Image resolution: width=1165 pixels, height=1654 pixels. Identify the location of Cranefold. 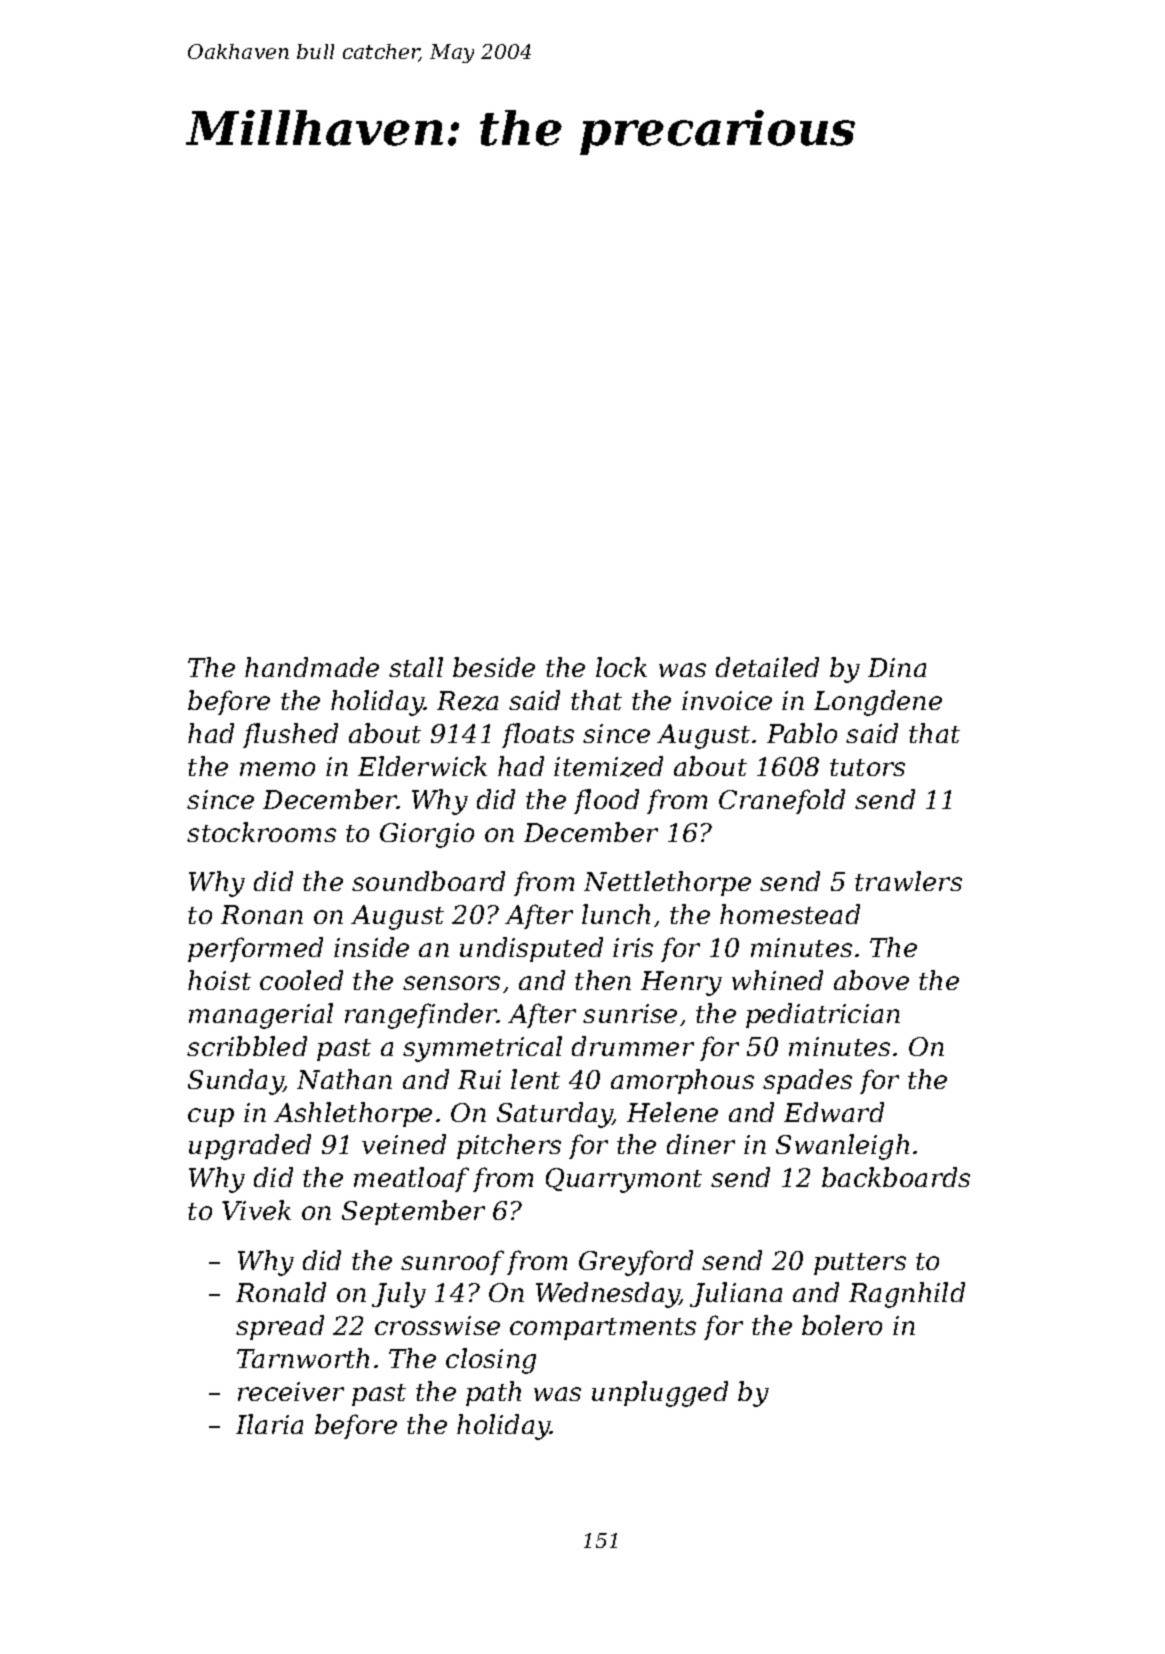
(782, 801).
